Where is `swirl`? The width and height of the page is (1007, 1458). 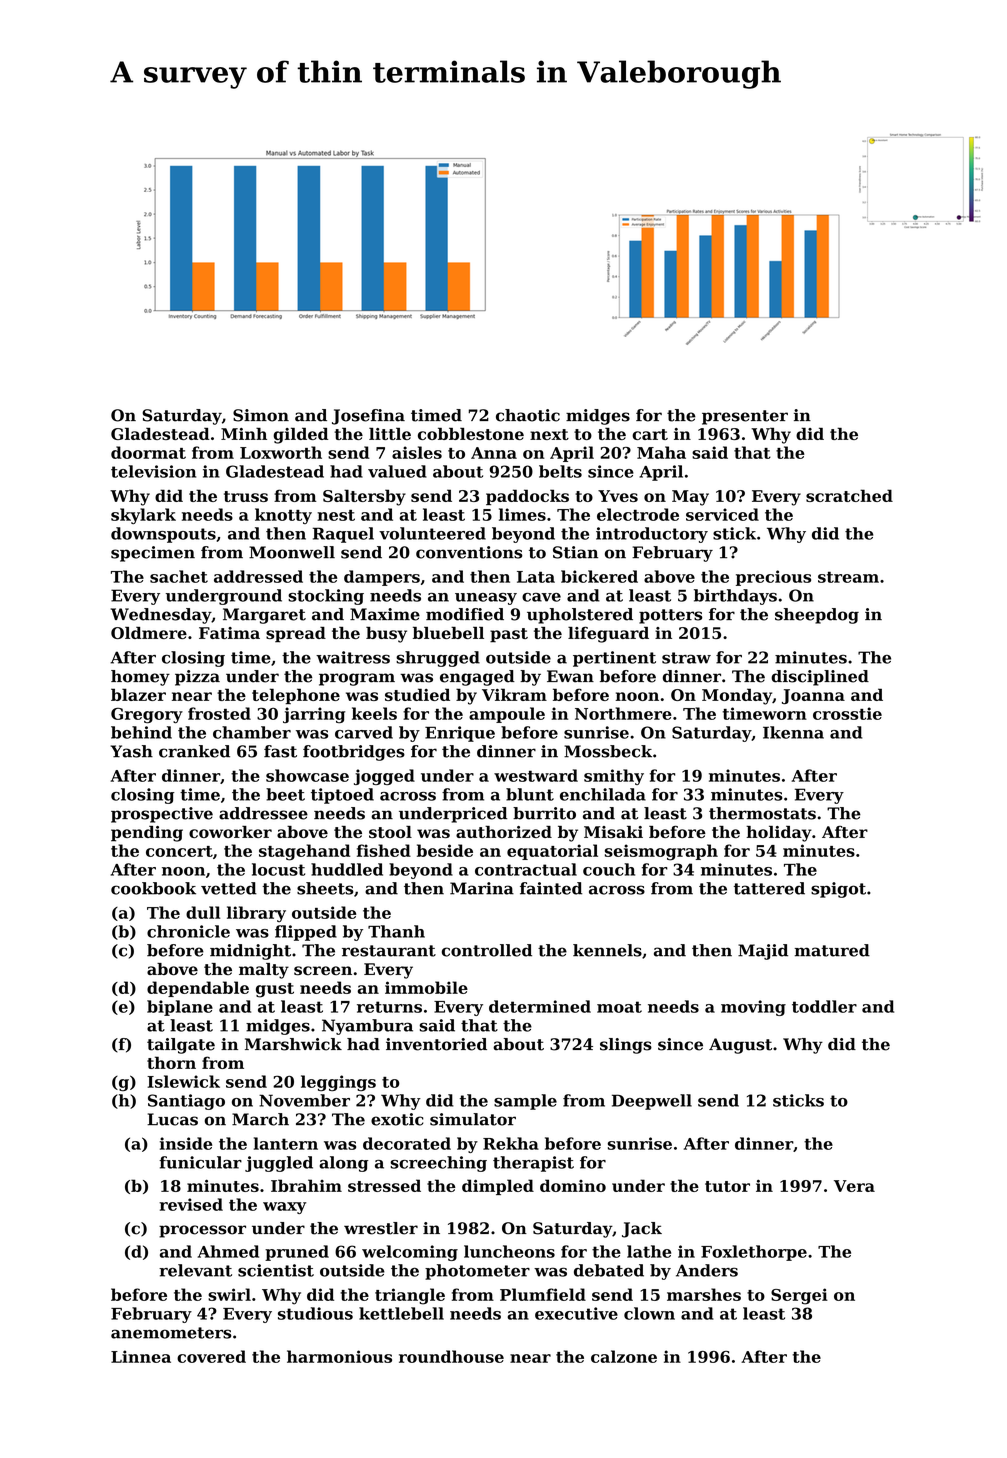 swirl is located at coordinates (229, 1294).
